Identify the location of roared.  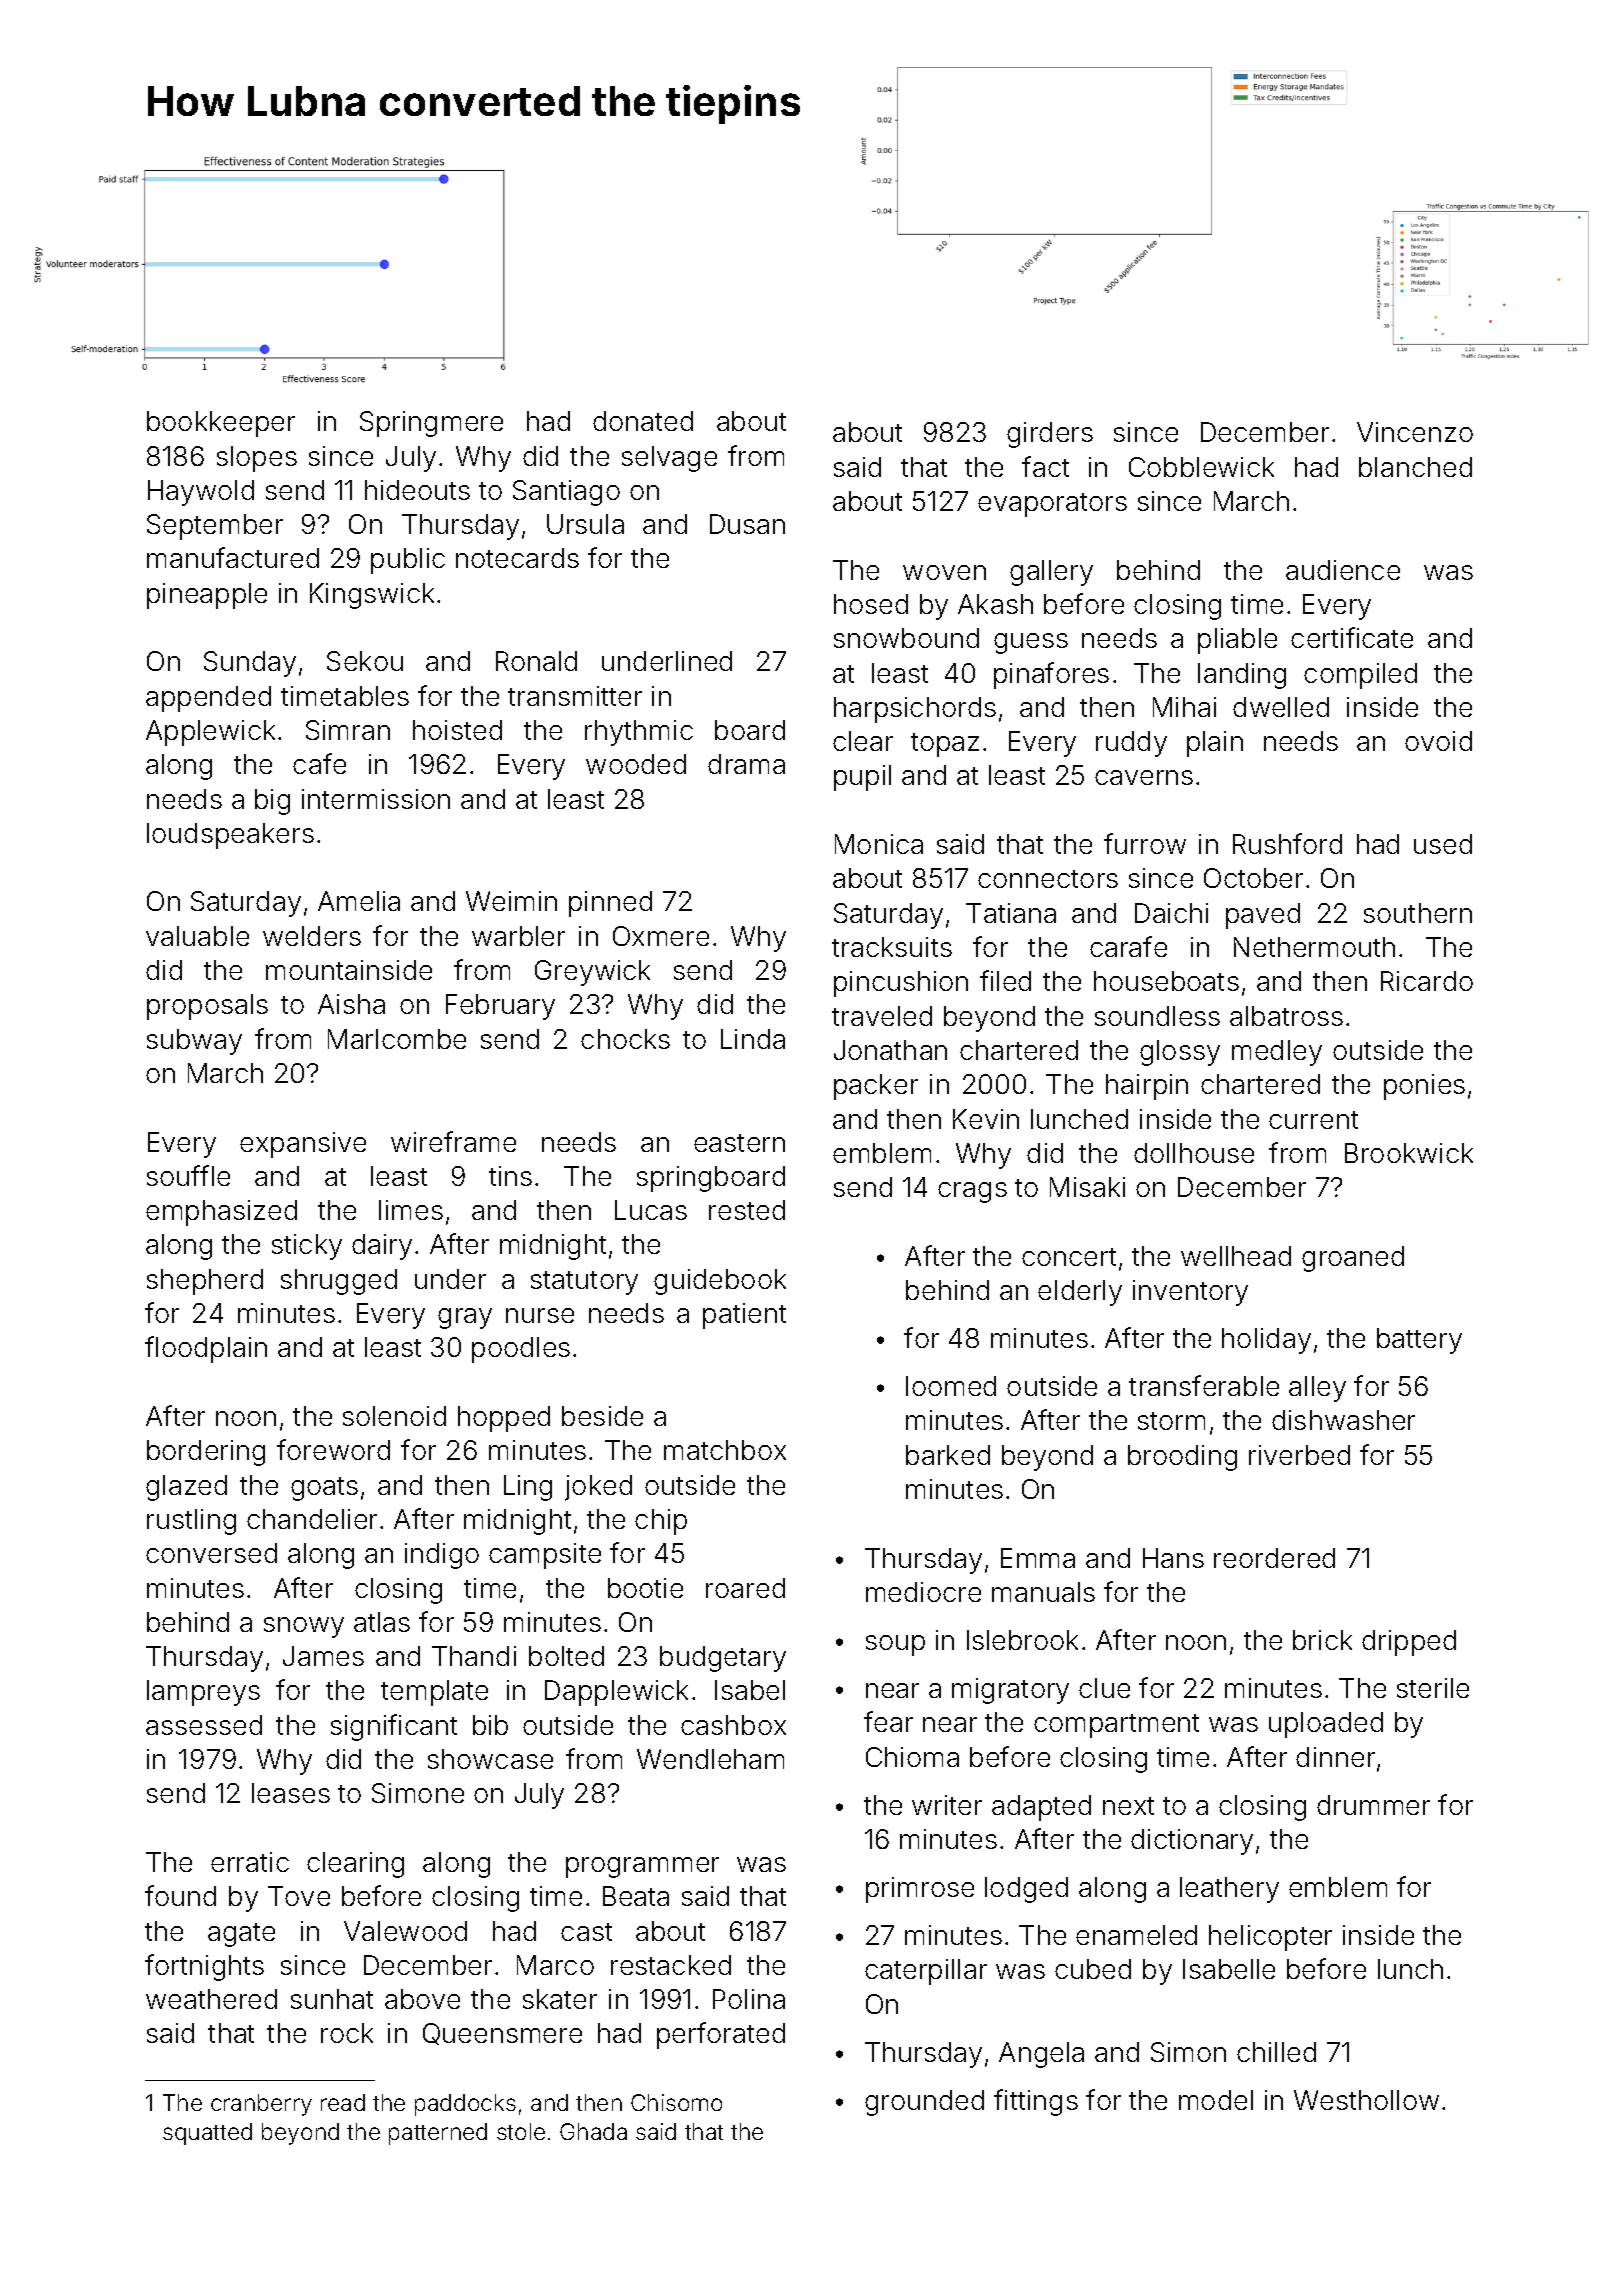
(745, 1588).
